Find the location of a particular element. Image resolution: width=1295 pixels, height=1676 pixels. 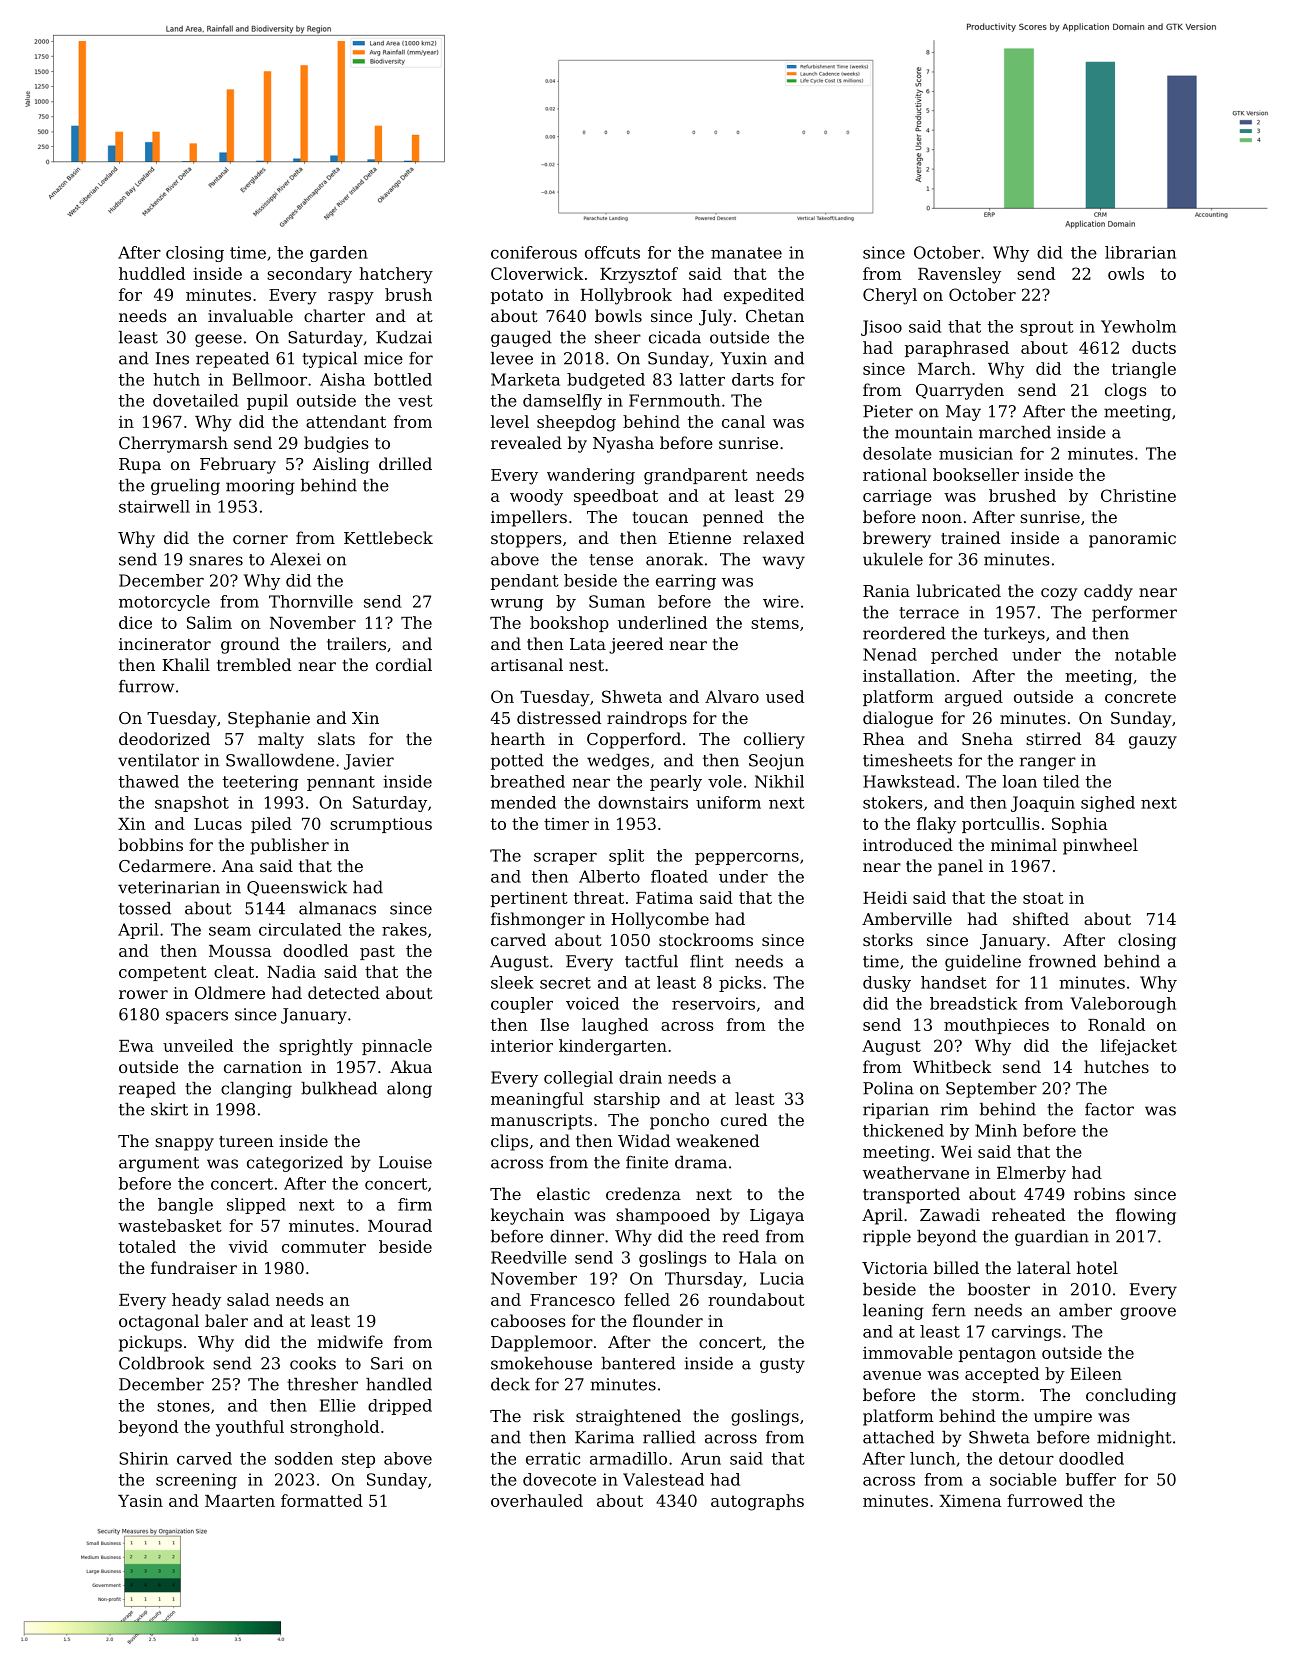

autographs is located at coordinates (757, 1502).
